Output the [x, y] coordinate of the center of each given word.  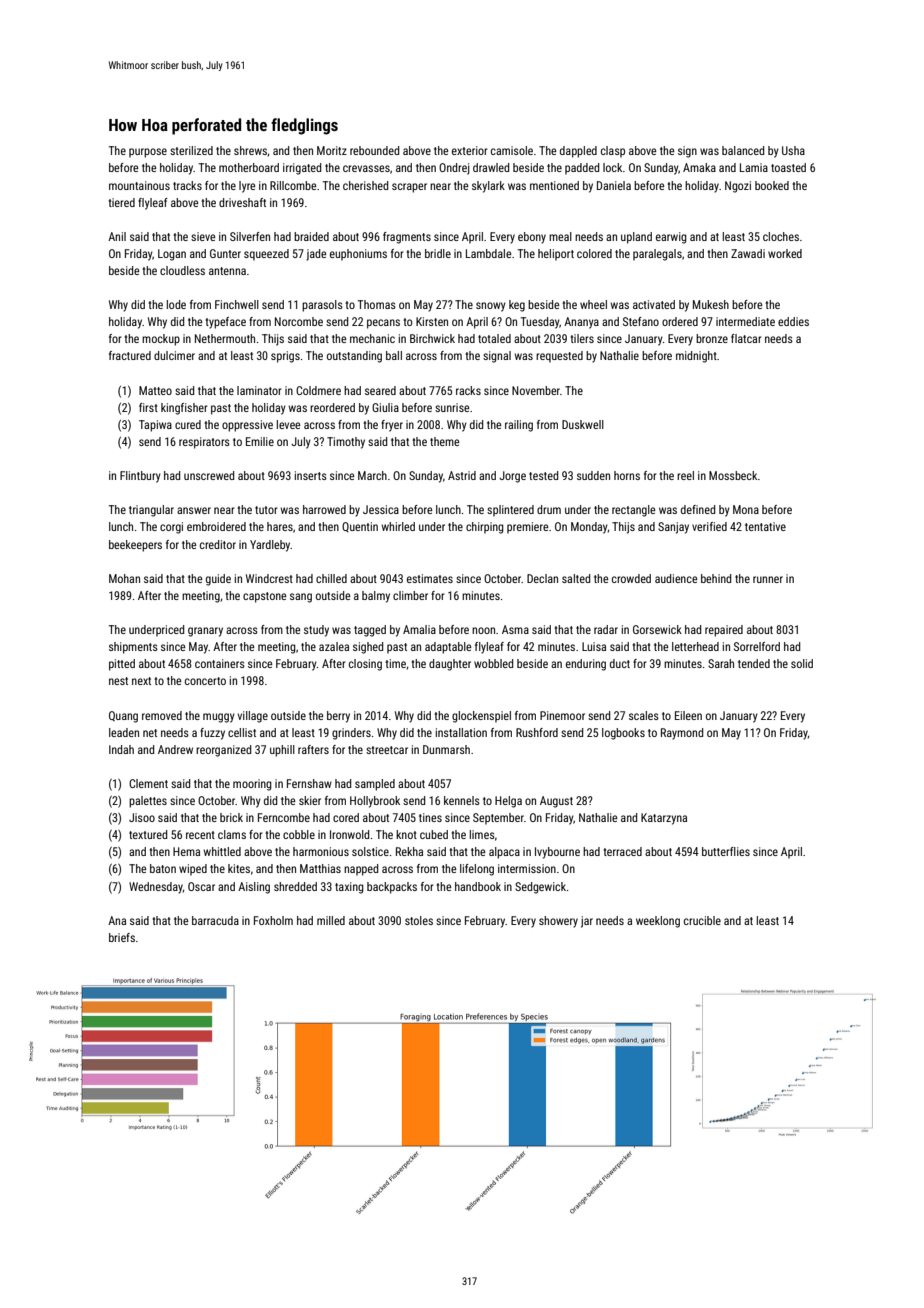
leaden [124, 732]
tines [430, 817]
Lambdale [488, 253]
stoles [419, 920]
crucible [702, 920]
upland [636, 238]
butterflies [726, 851]
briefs [122, 937]
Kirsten [432, 321]
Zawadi [748, 253]
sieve [203, 236]
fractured [130, 355]
